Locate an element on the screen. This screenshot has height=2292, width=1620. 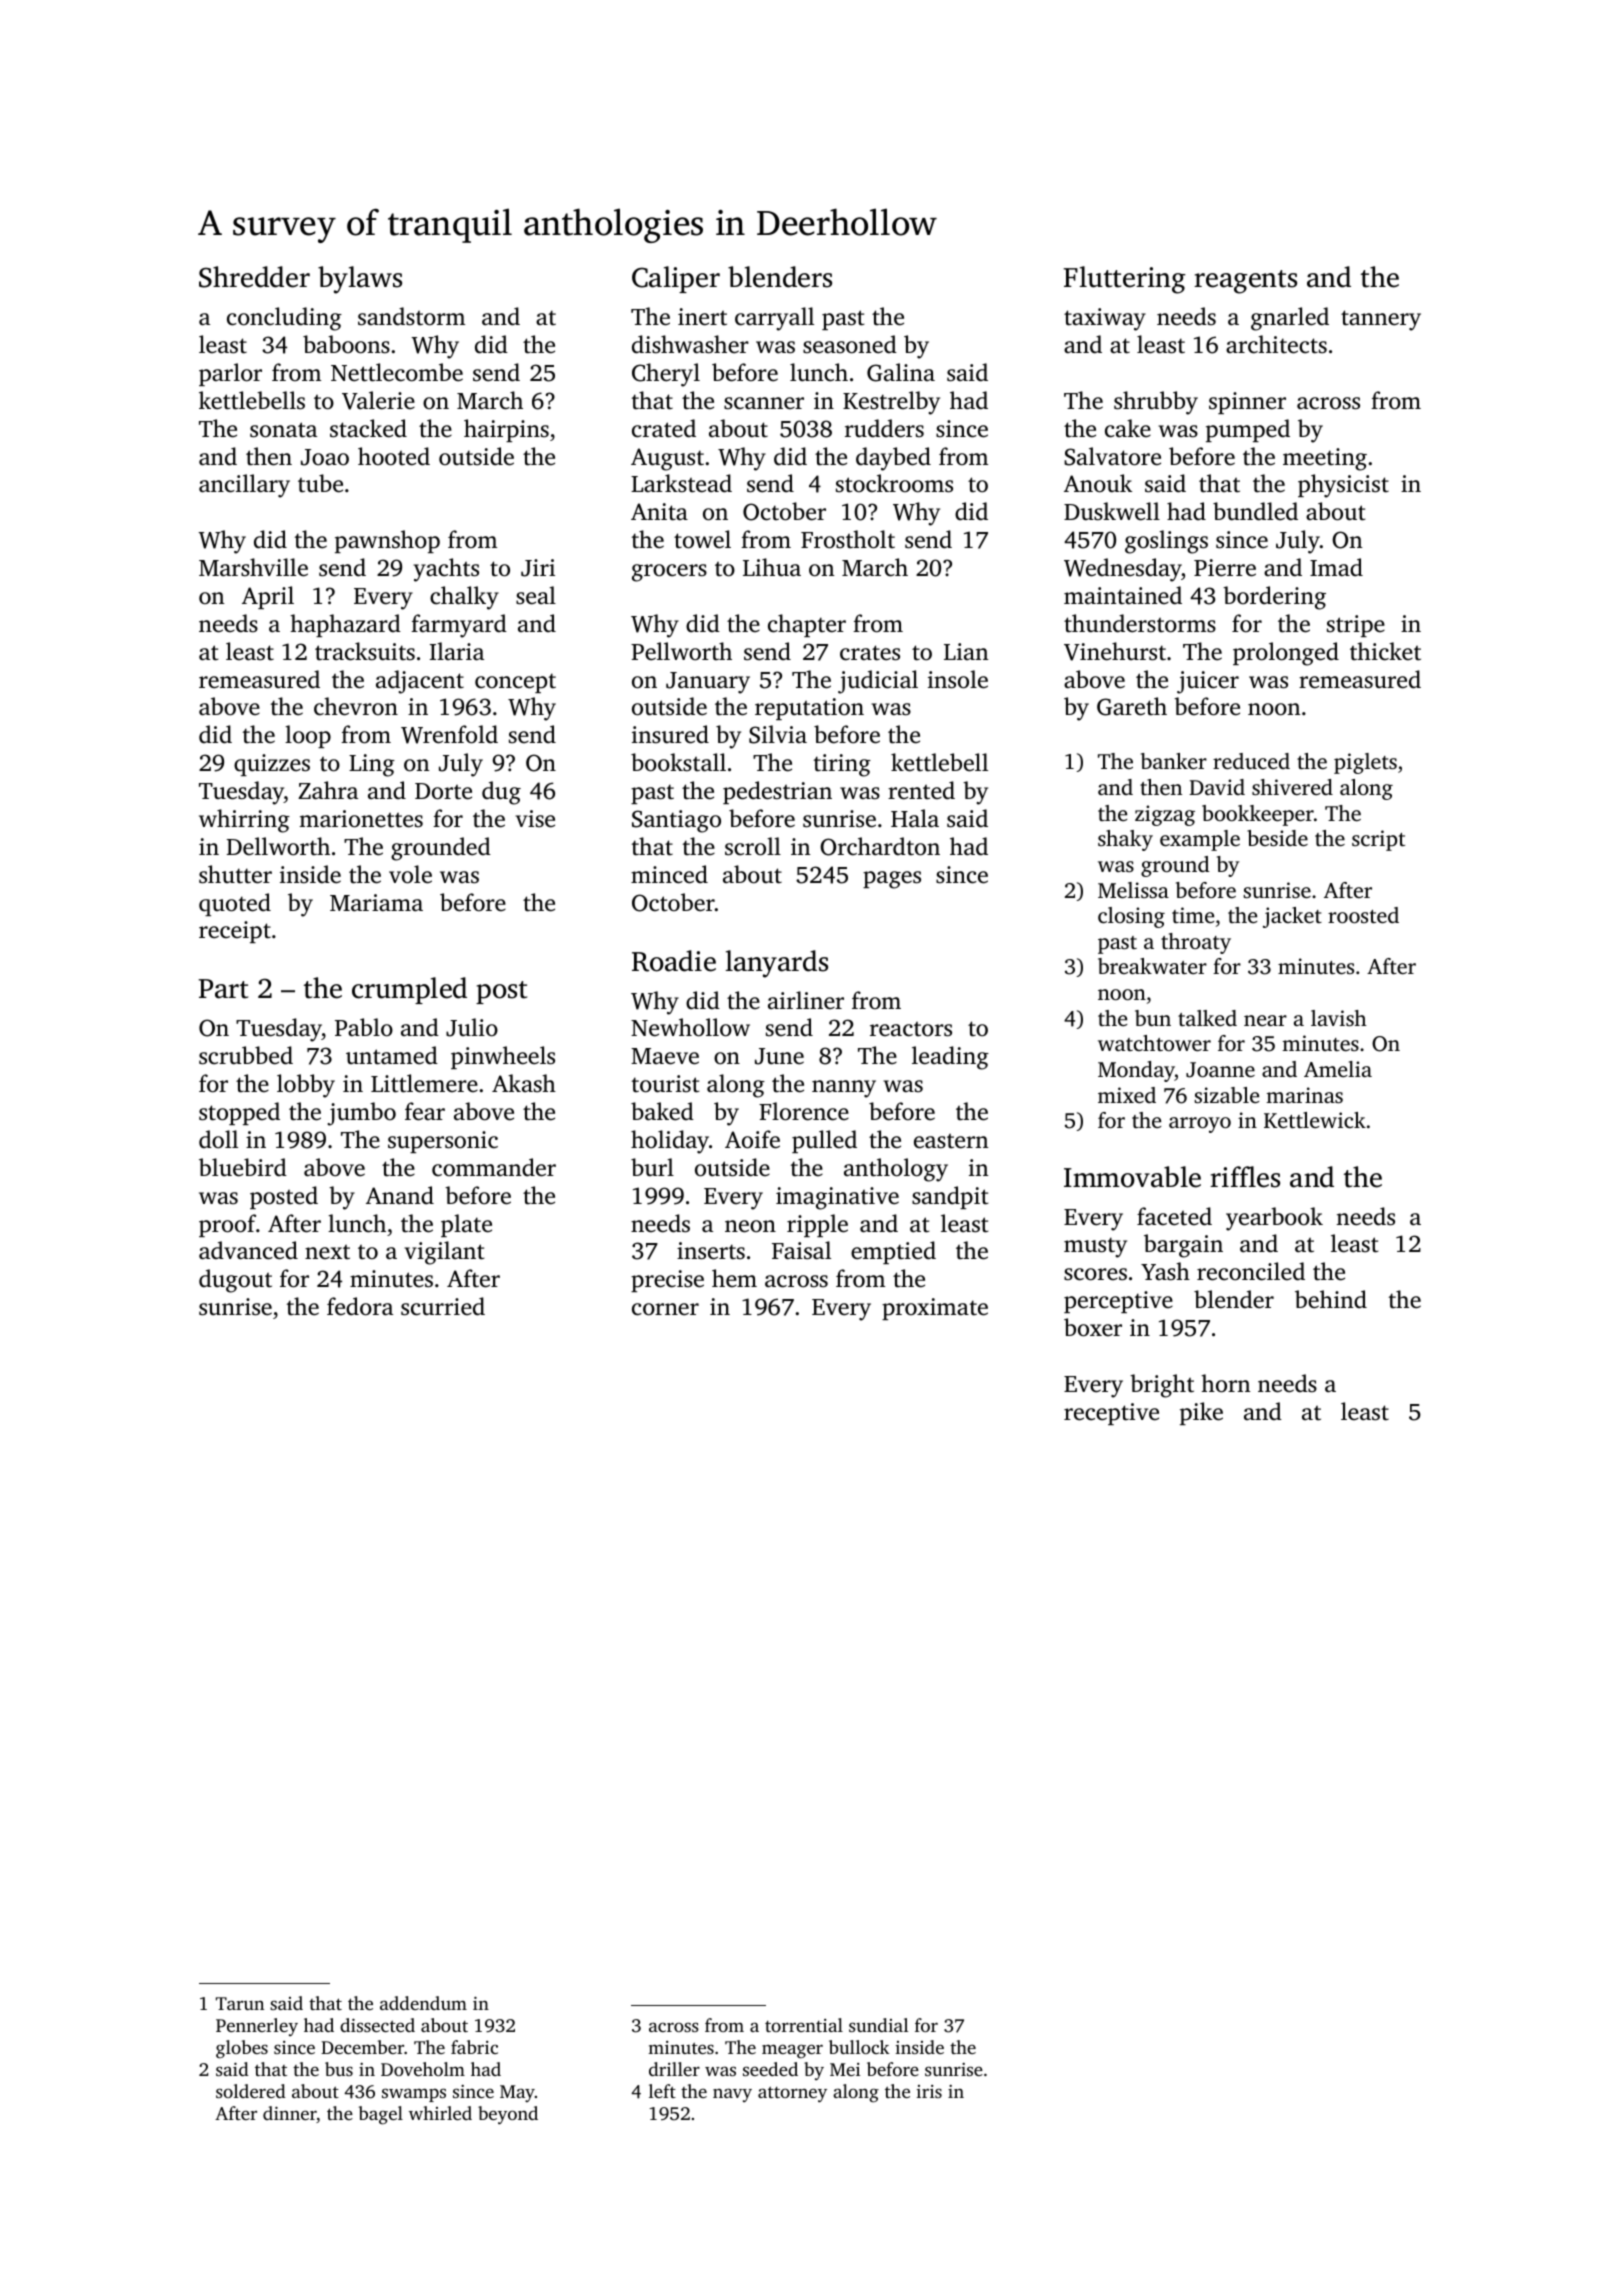
Shredder is located at coordinates (254, 277).
